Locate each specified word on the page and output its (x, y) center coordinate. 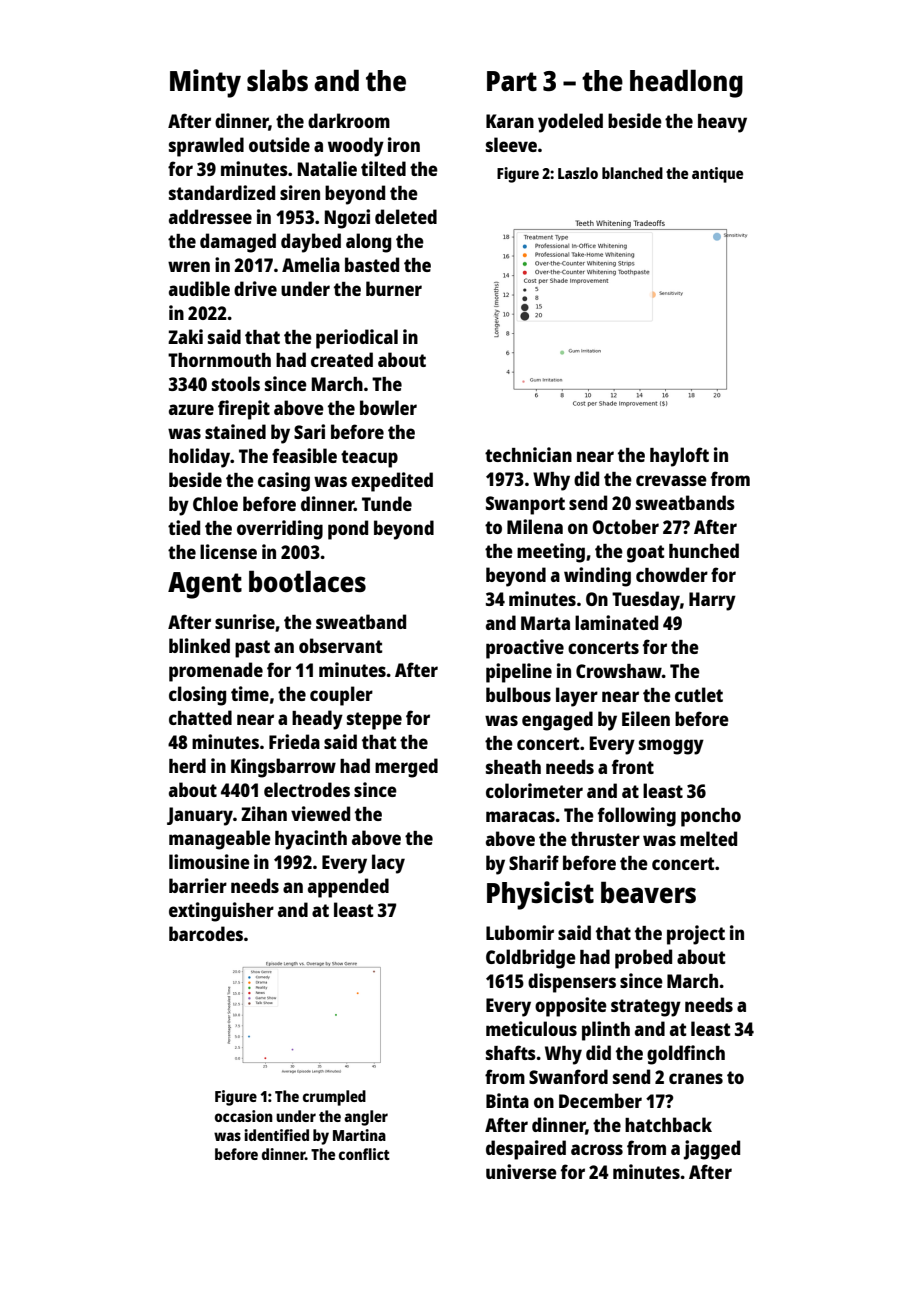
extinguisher (221, 912)
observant (340, 645)
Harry (712, 601)
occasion (244, 1116)
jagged (712, 1150)
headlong (686, 83)
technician (528, 454)
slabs (277, 80)
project (696, 935)
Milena (535, 526)
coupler (341, 696)
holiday (200, 458)
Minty (205, 83)
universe (521, 1171)
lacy (388, 864)
